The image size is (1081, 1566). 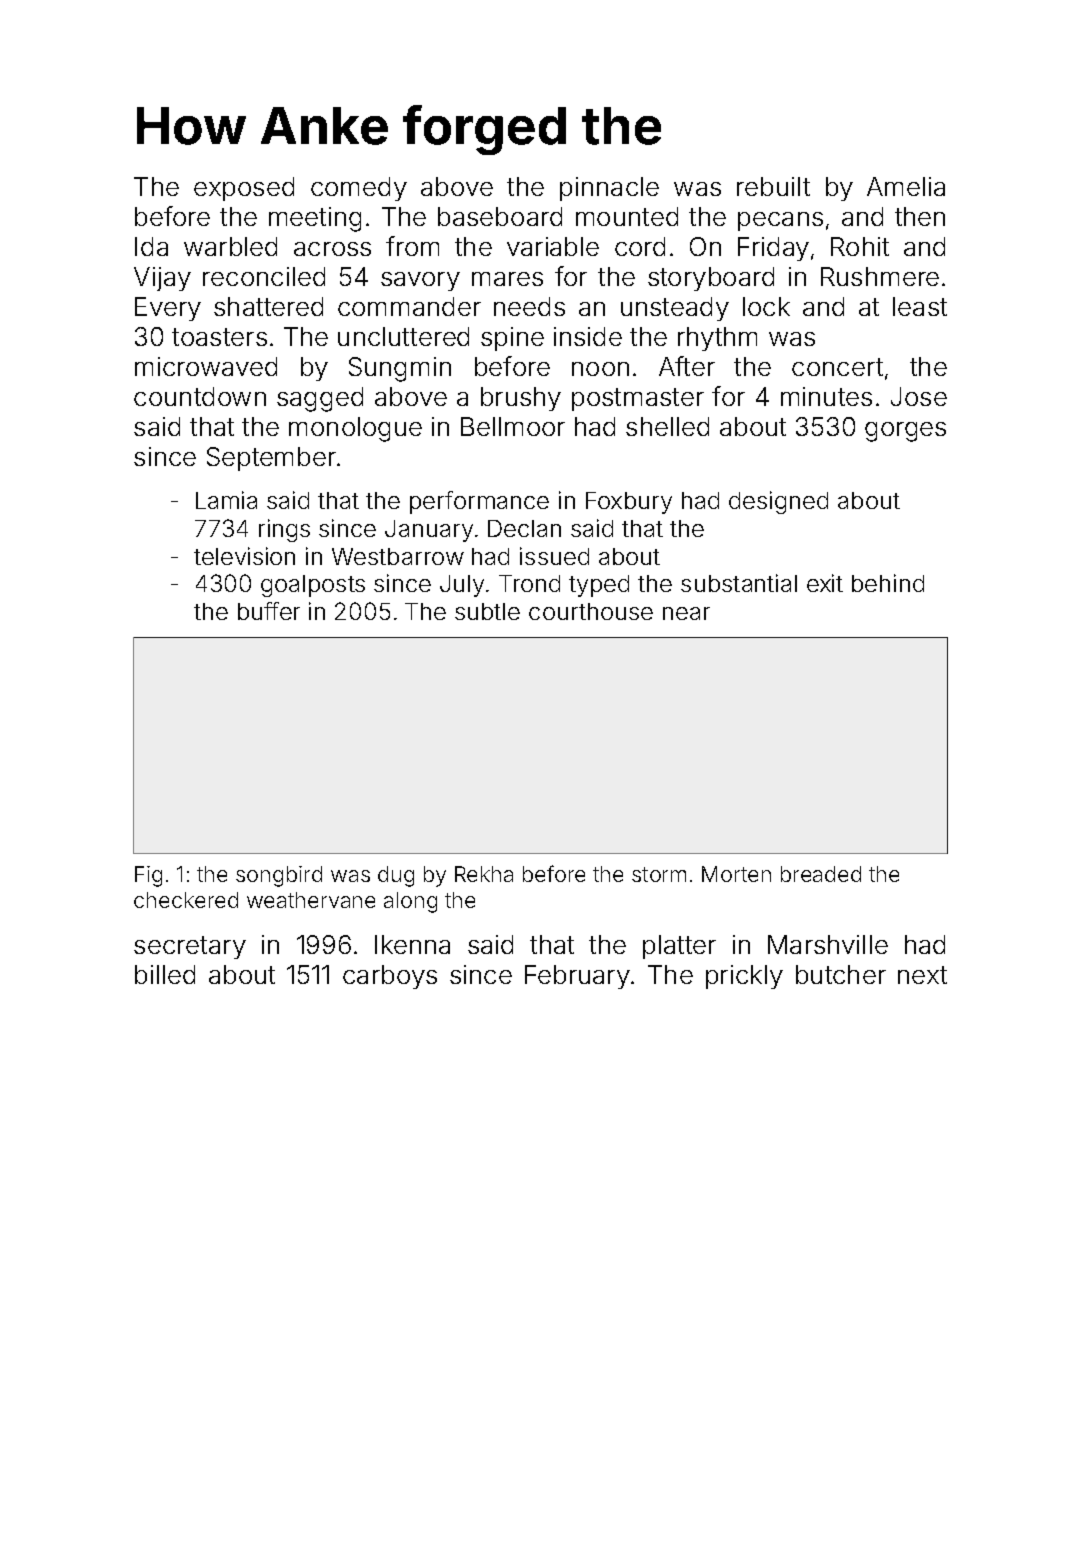 What do you see at coordinates (675, 309) in the image?
I see `unsteady` at bounding box center [675, 309].
